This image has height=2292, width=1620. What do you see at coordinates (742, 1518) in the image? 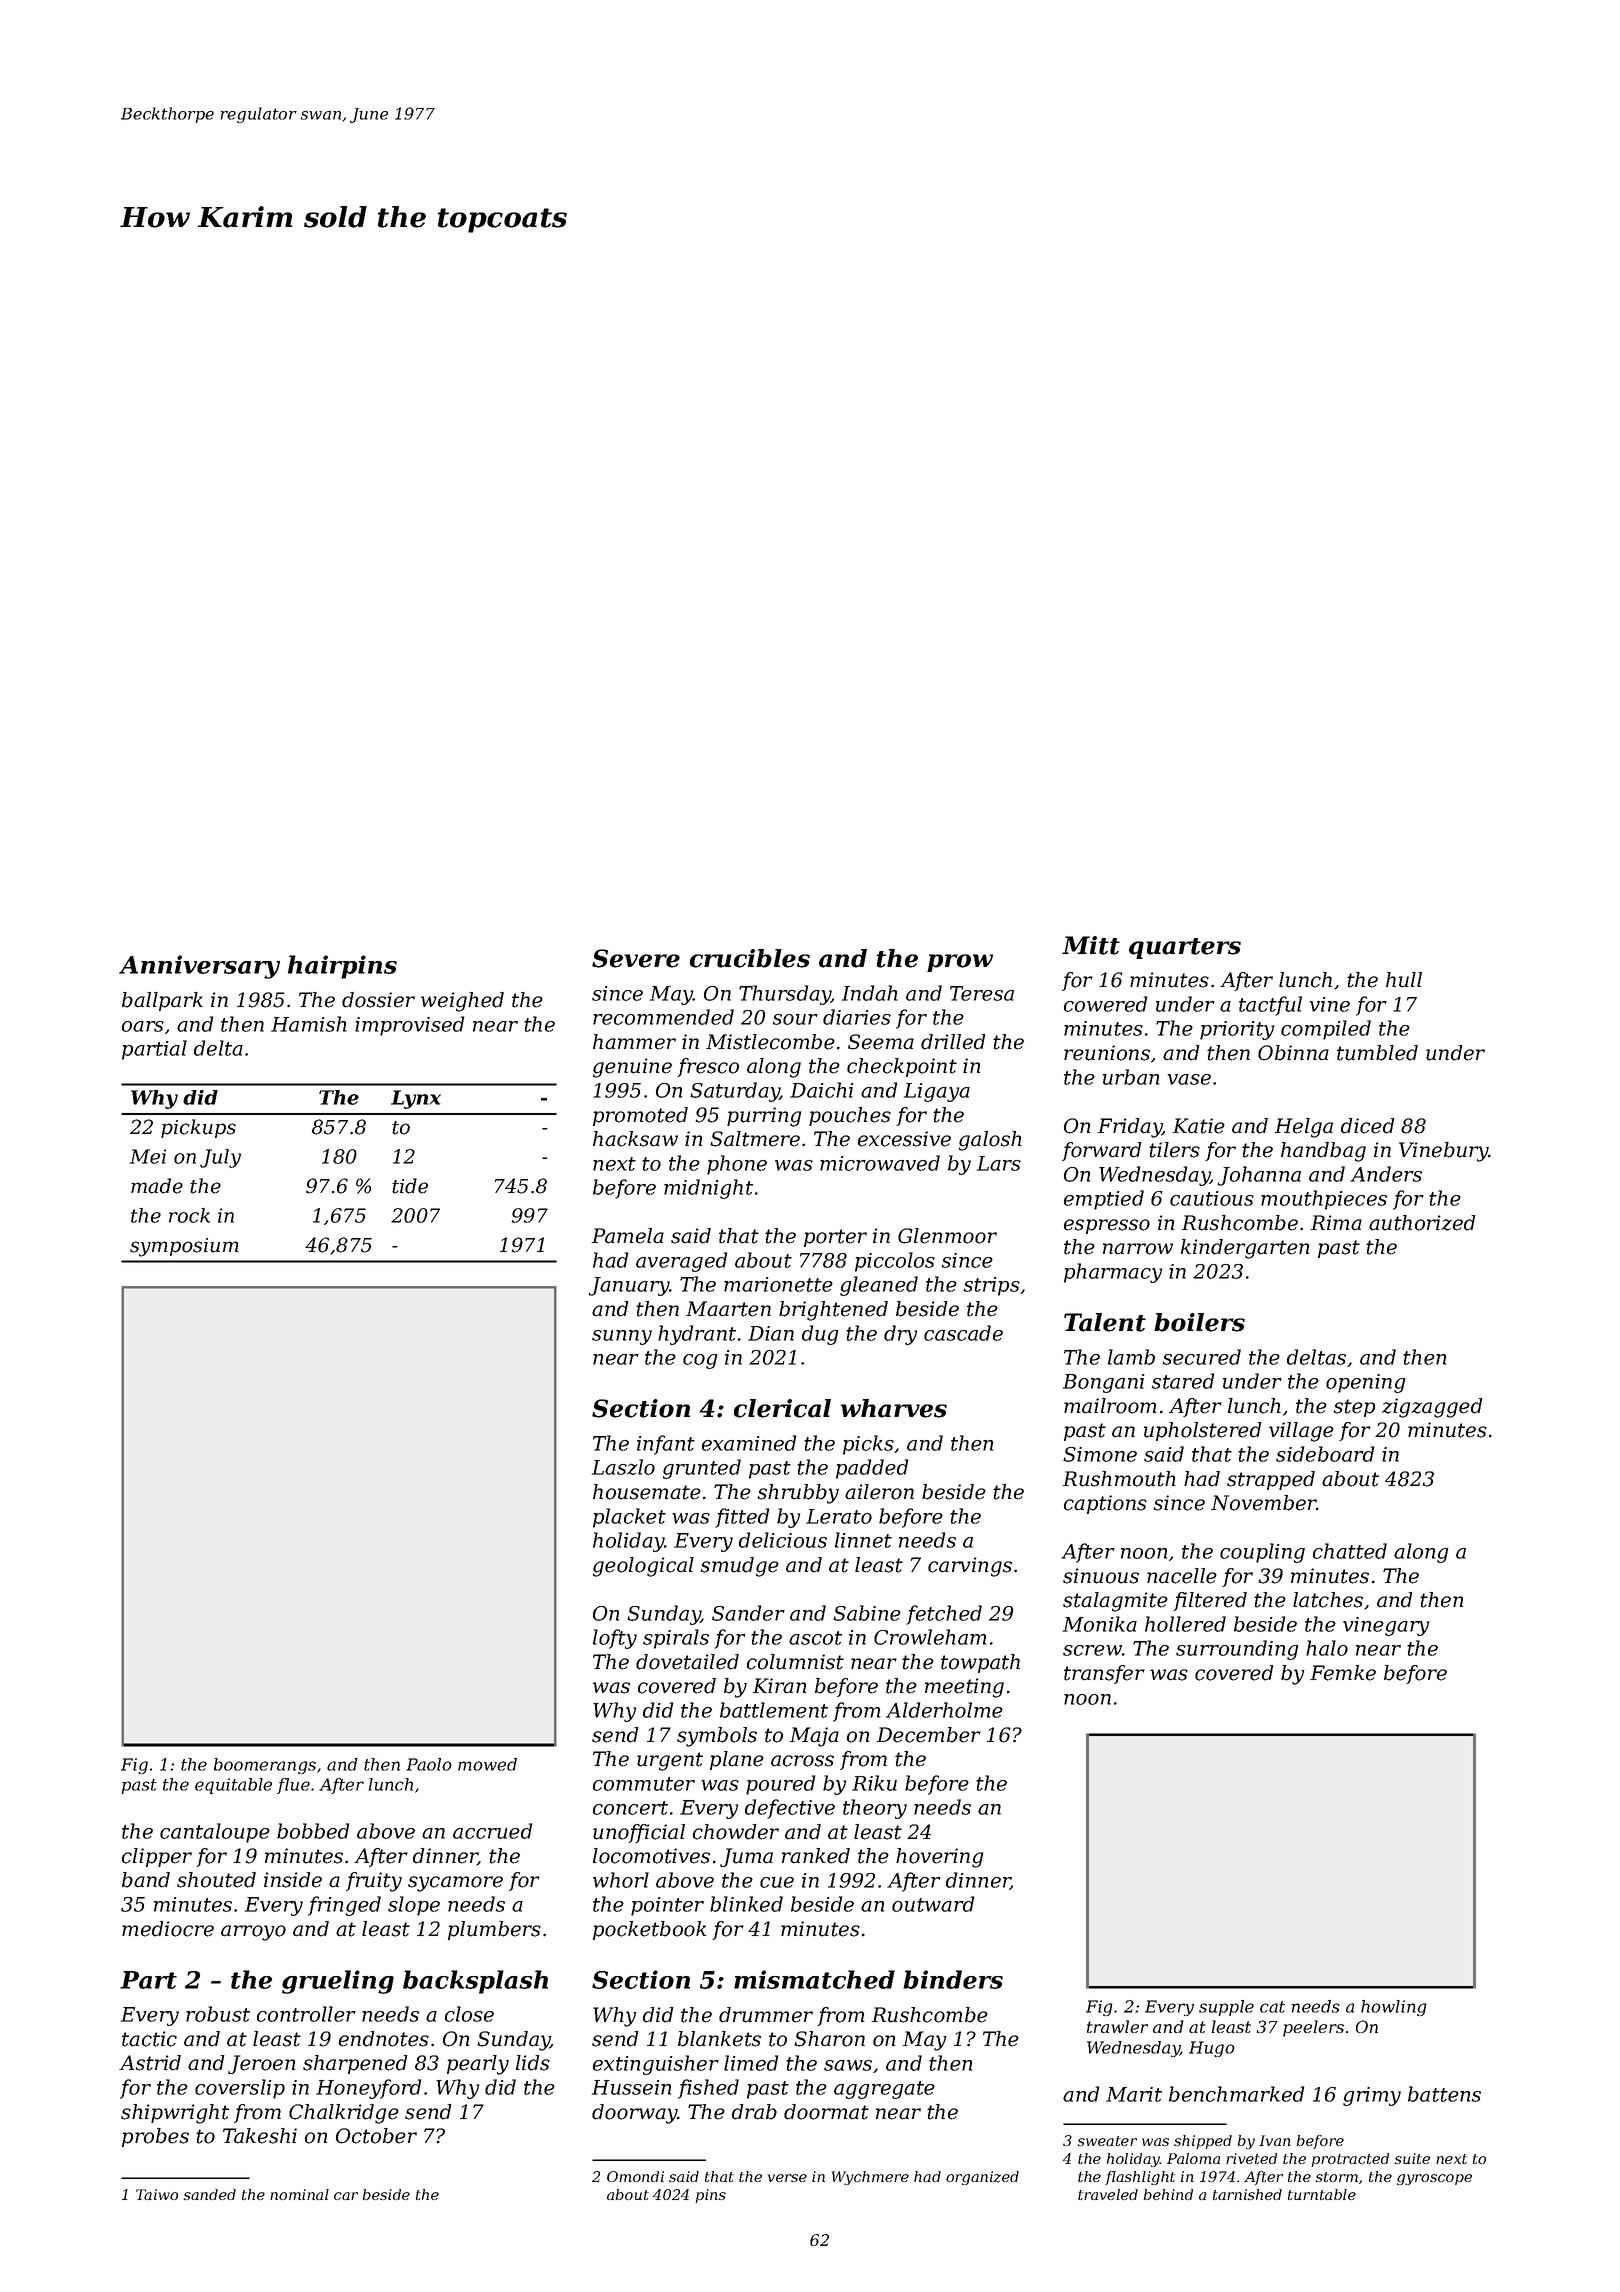
I see `fitted` at bounding box center [742, 1518].
